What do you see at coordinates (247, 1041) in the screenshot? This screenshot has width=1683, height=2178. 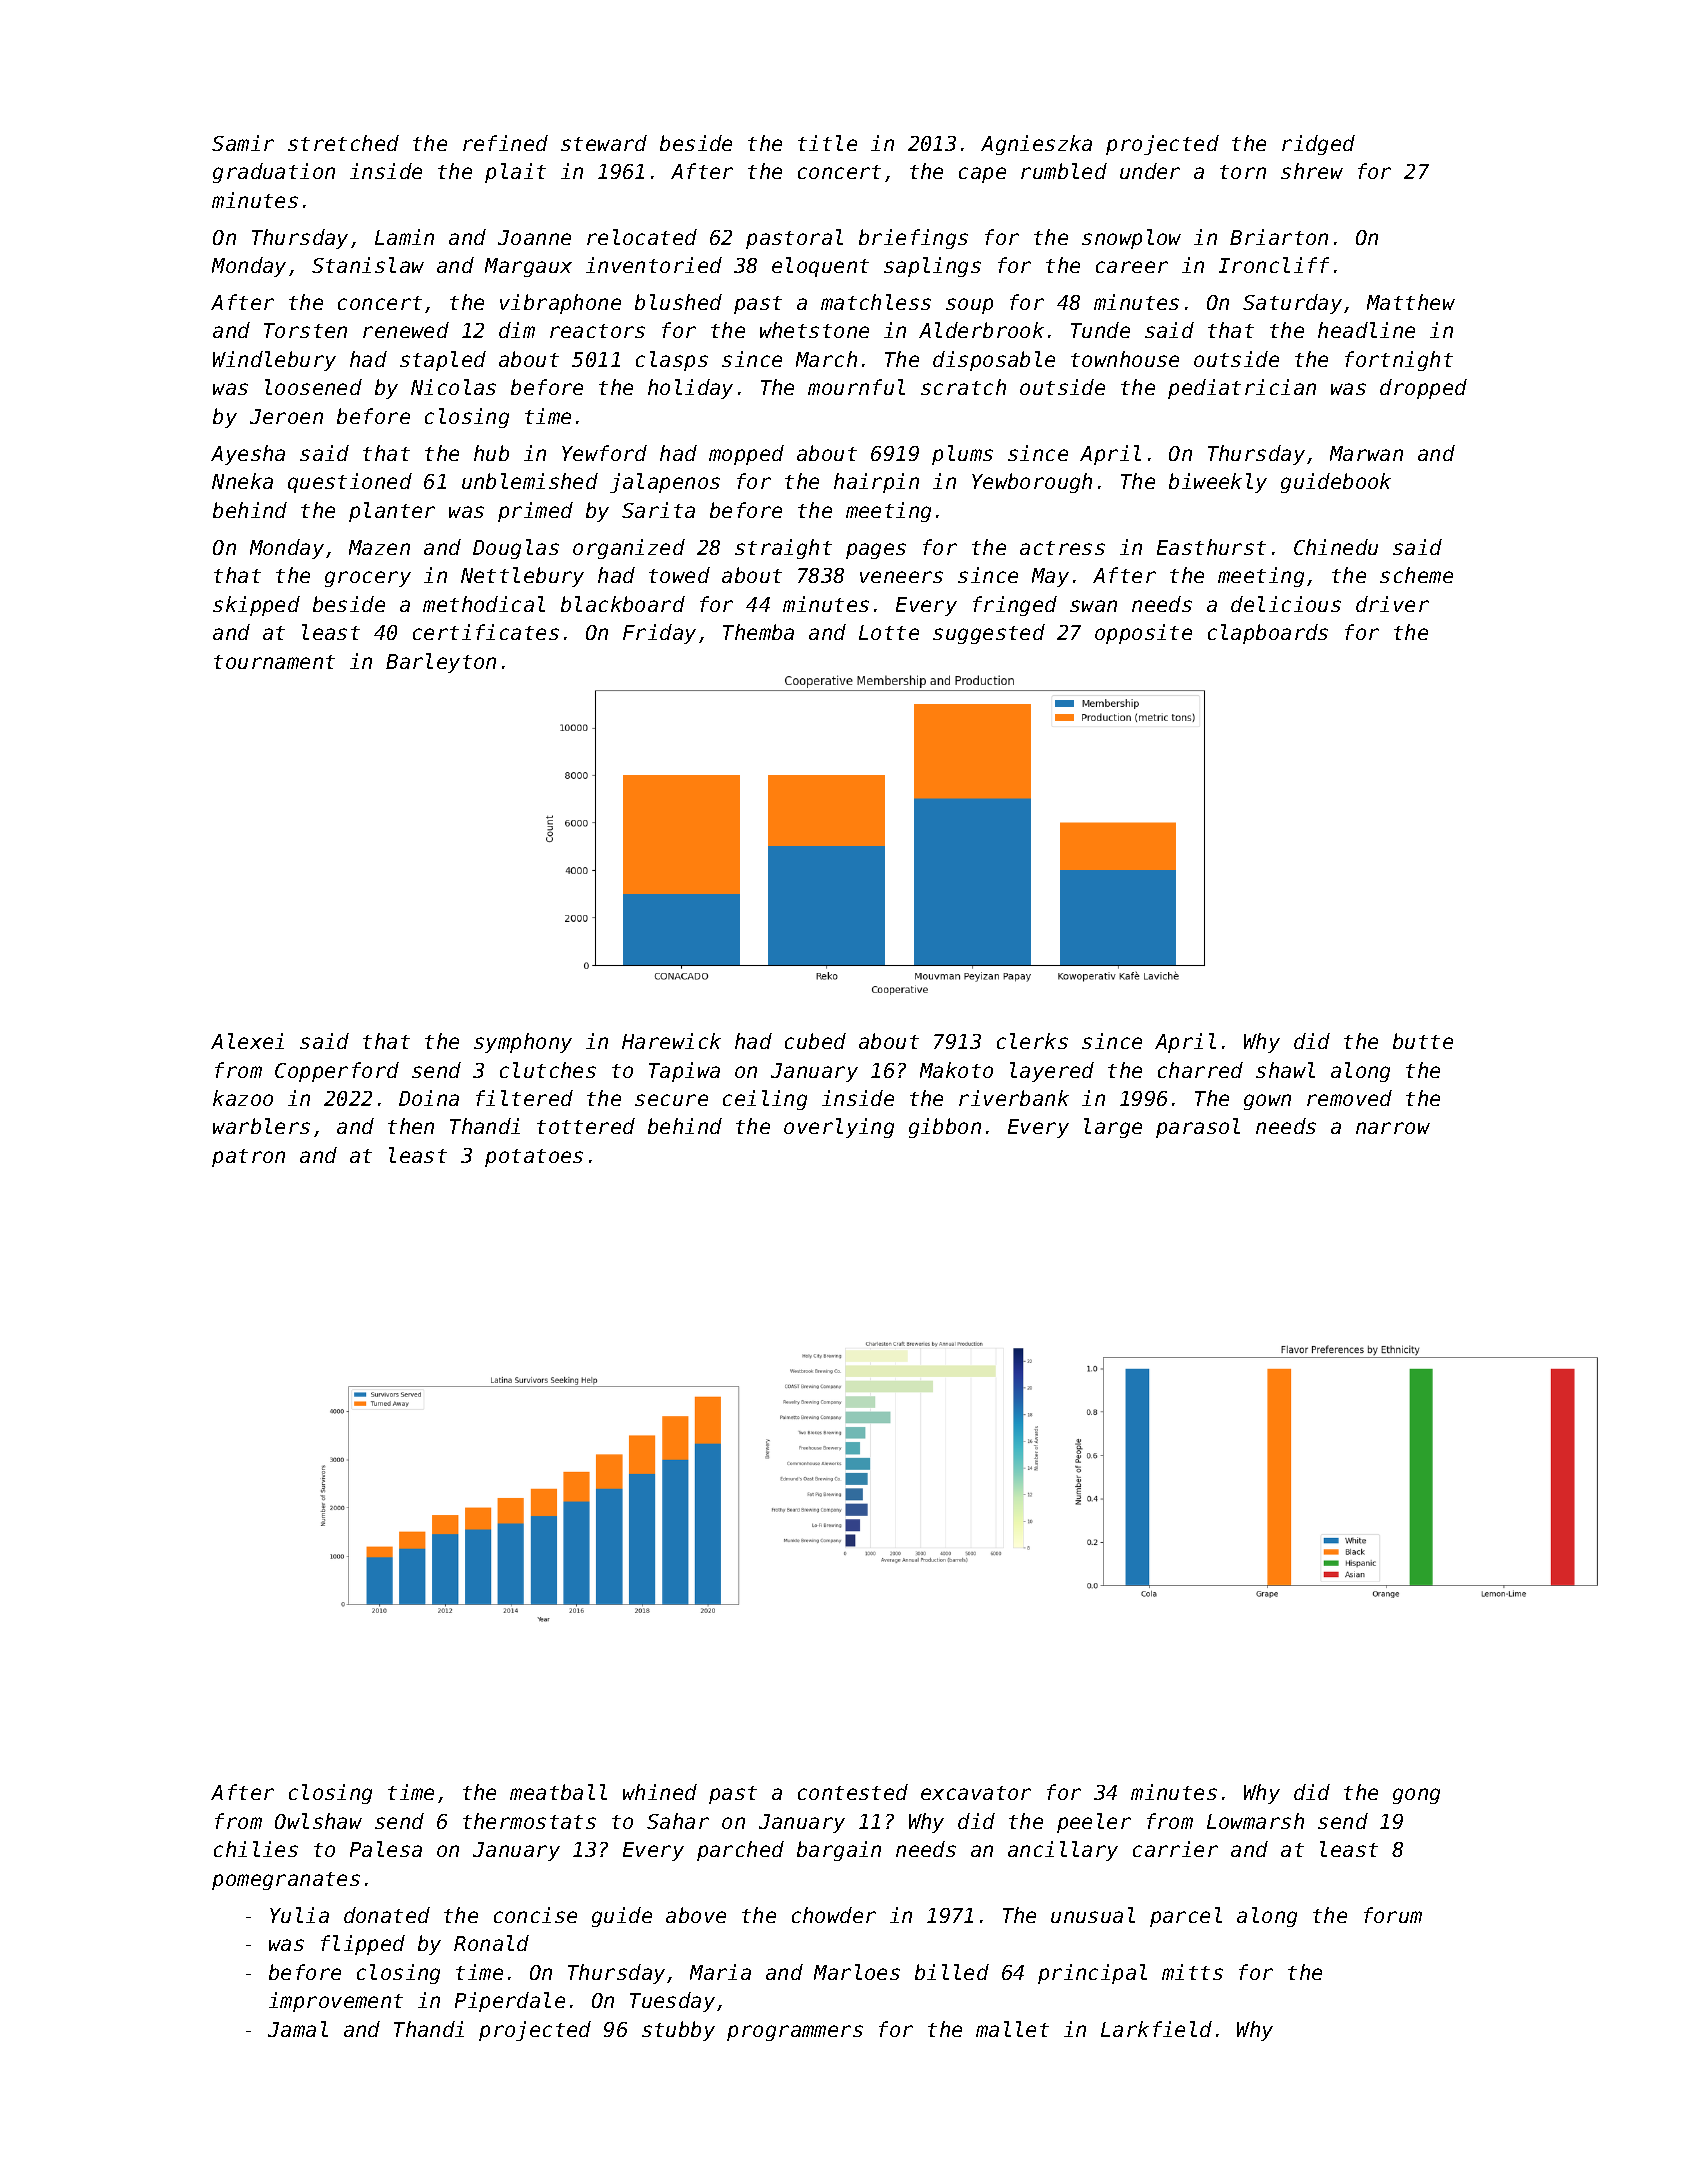 I see `Alexei` at bounding box center [247, 1041].
